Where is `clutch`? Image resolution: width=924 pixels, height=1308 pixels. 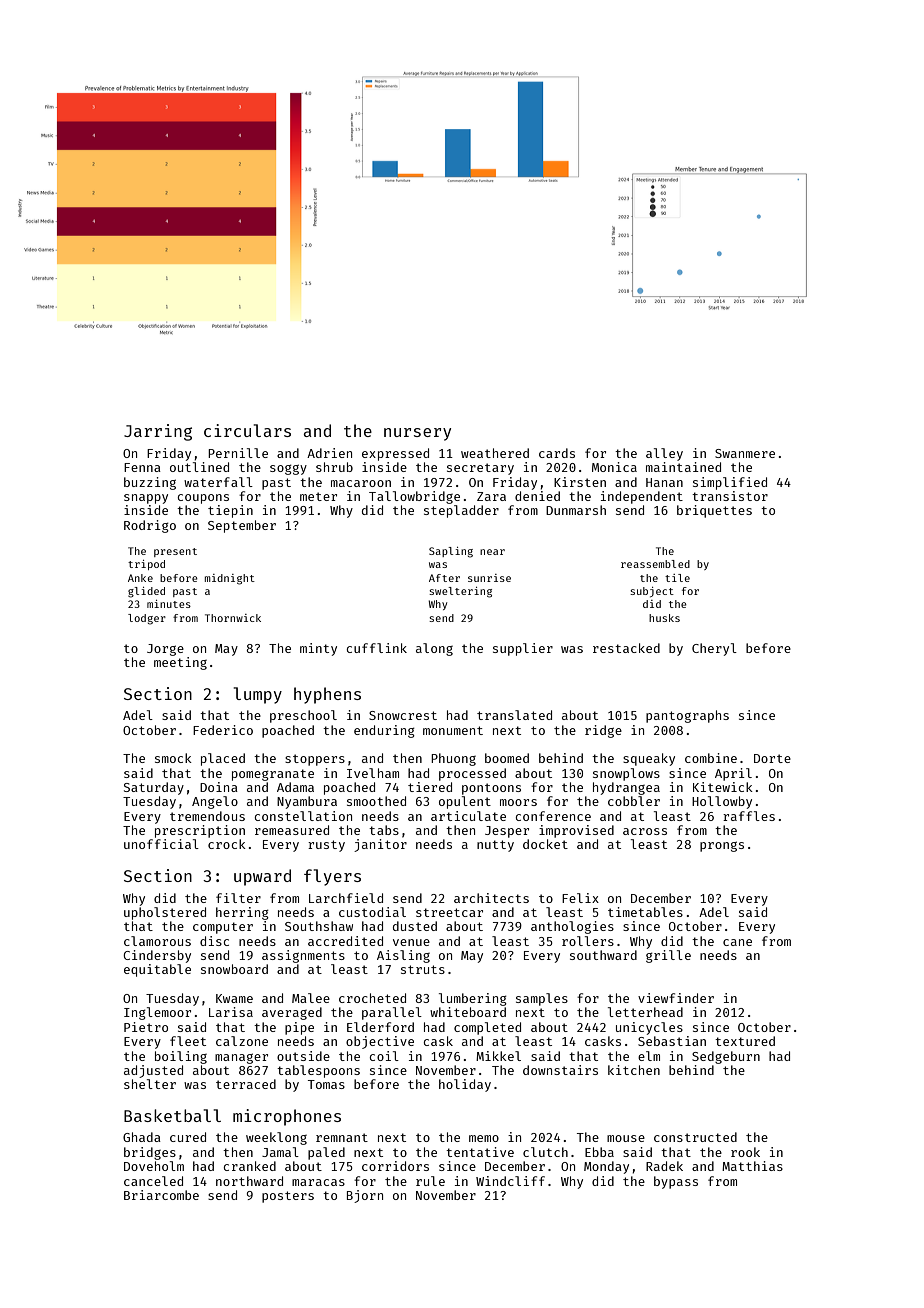 clutch is located at coordinates (545, 1152).
